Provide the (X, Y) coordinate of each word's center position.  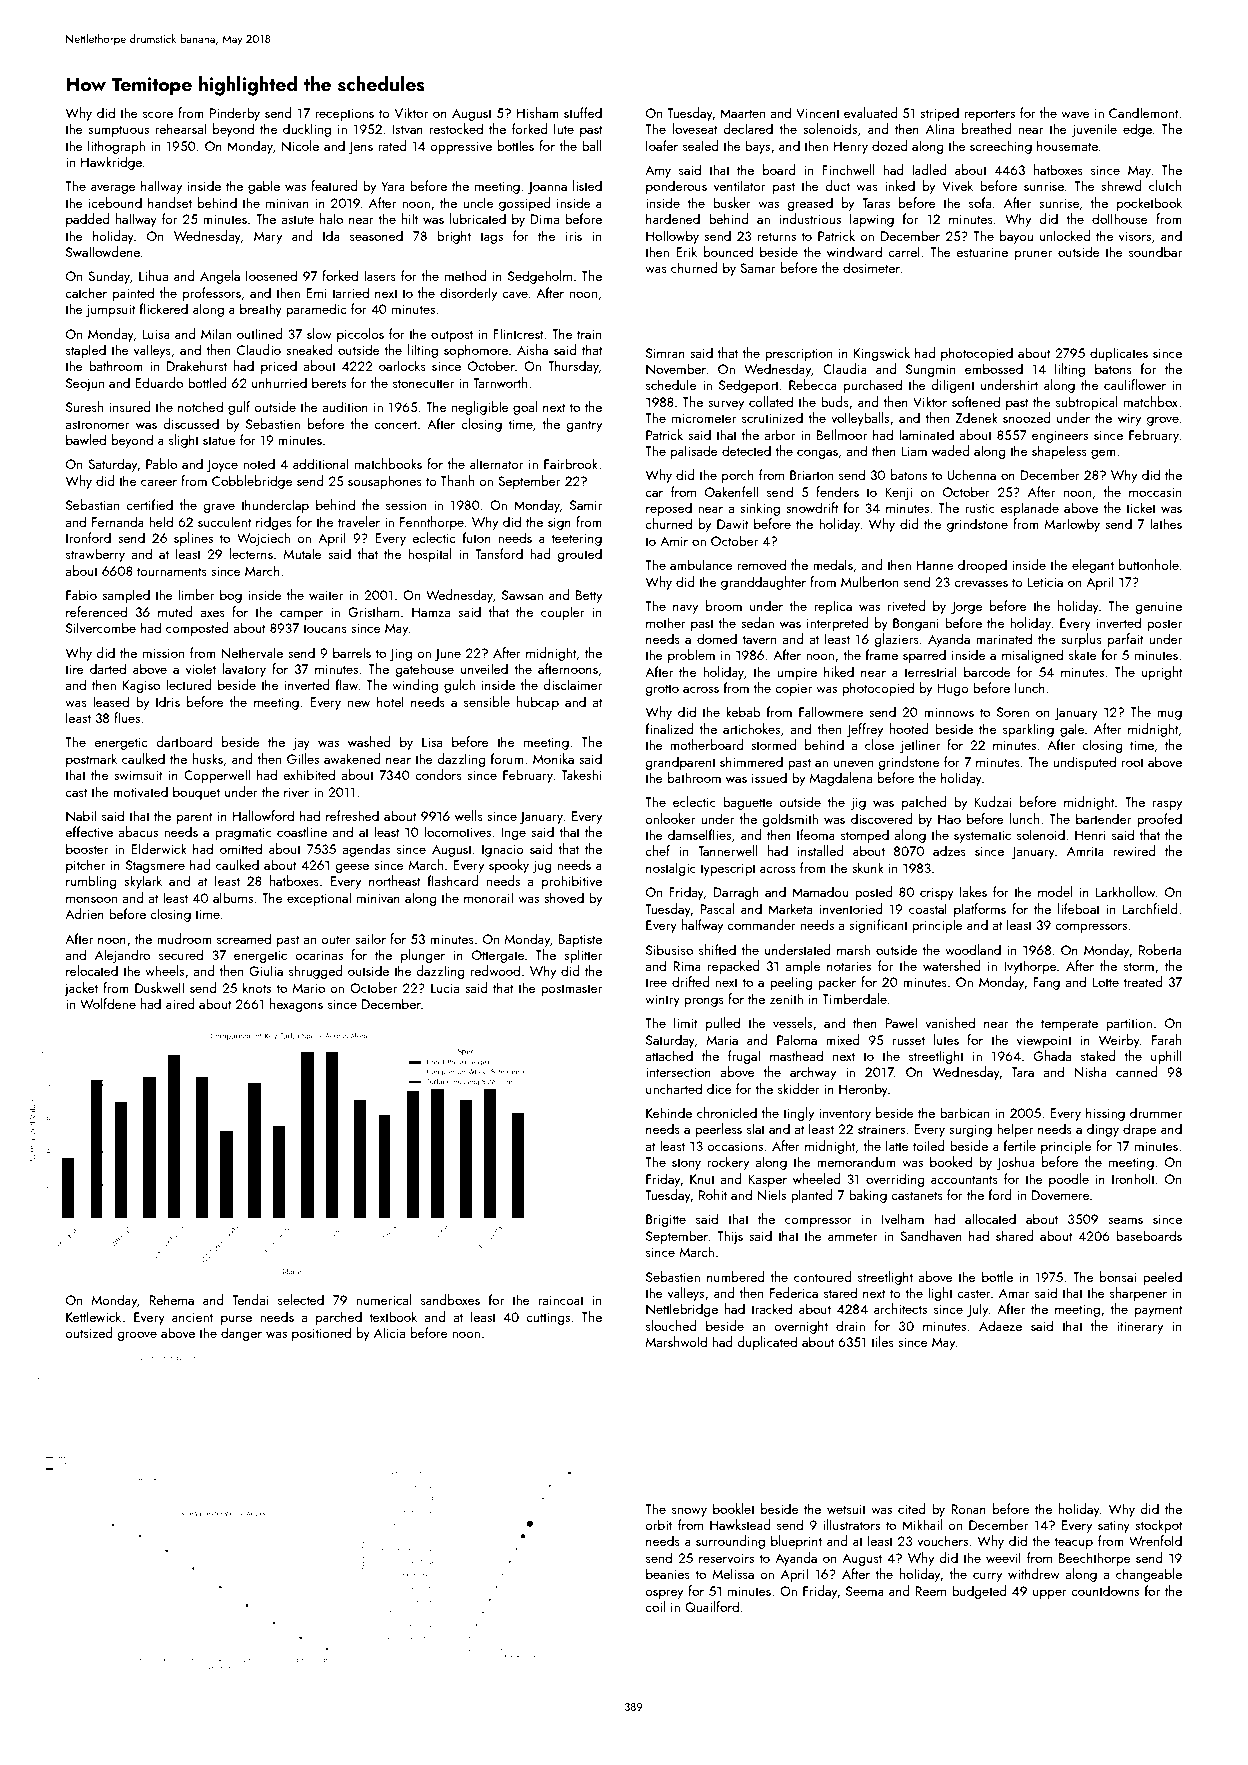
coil (655, 1606)
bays (757, 147)
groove (137, 1336)
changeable (1149, 1575)
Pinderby (235, 114)
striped (939, 114)
